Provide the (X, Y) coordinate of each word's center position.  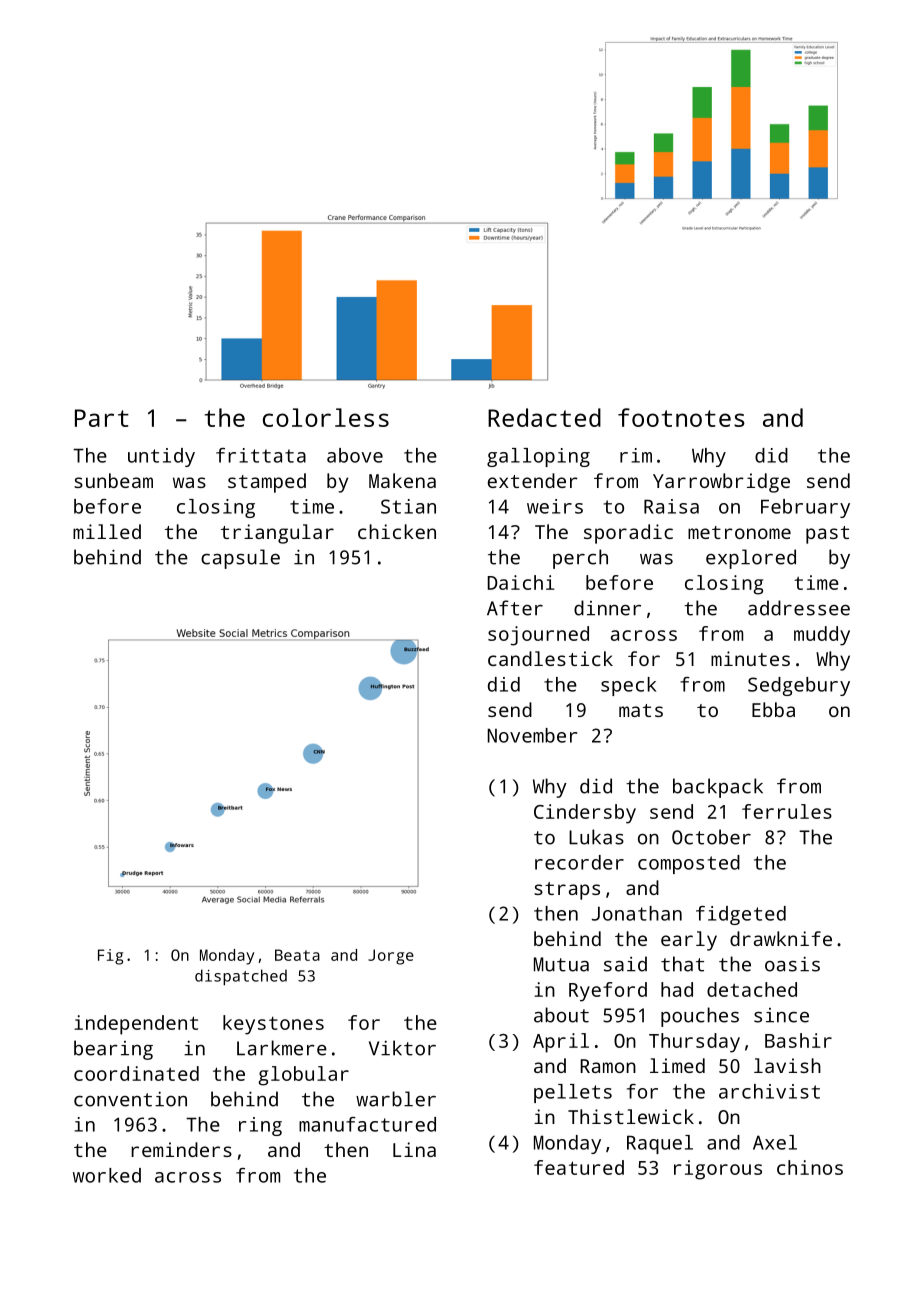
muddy (822, 636)
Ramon (608, 1066)
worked (107, 1175)
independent (136, 1025)
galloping (538, 457)
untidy (161, 457)
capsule (240, 559)
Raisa (671, 506)
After (515, 608)
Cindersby (585, 814)
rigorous (718, 1170)
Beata (297, 955)
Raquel (660, 1144)
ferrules (787, 811)
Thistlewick (631, 1116)
